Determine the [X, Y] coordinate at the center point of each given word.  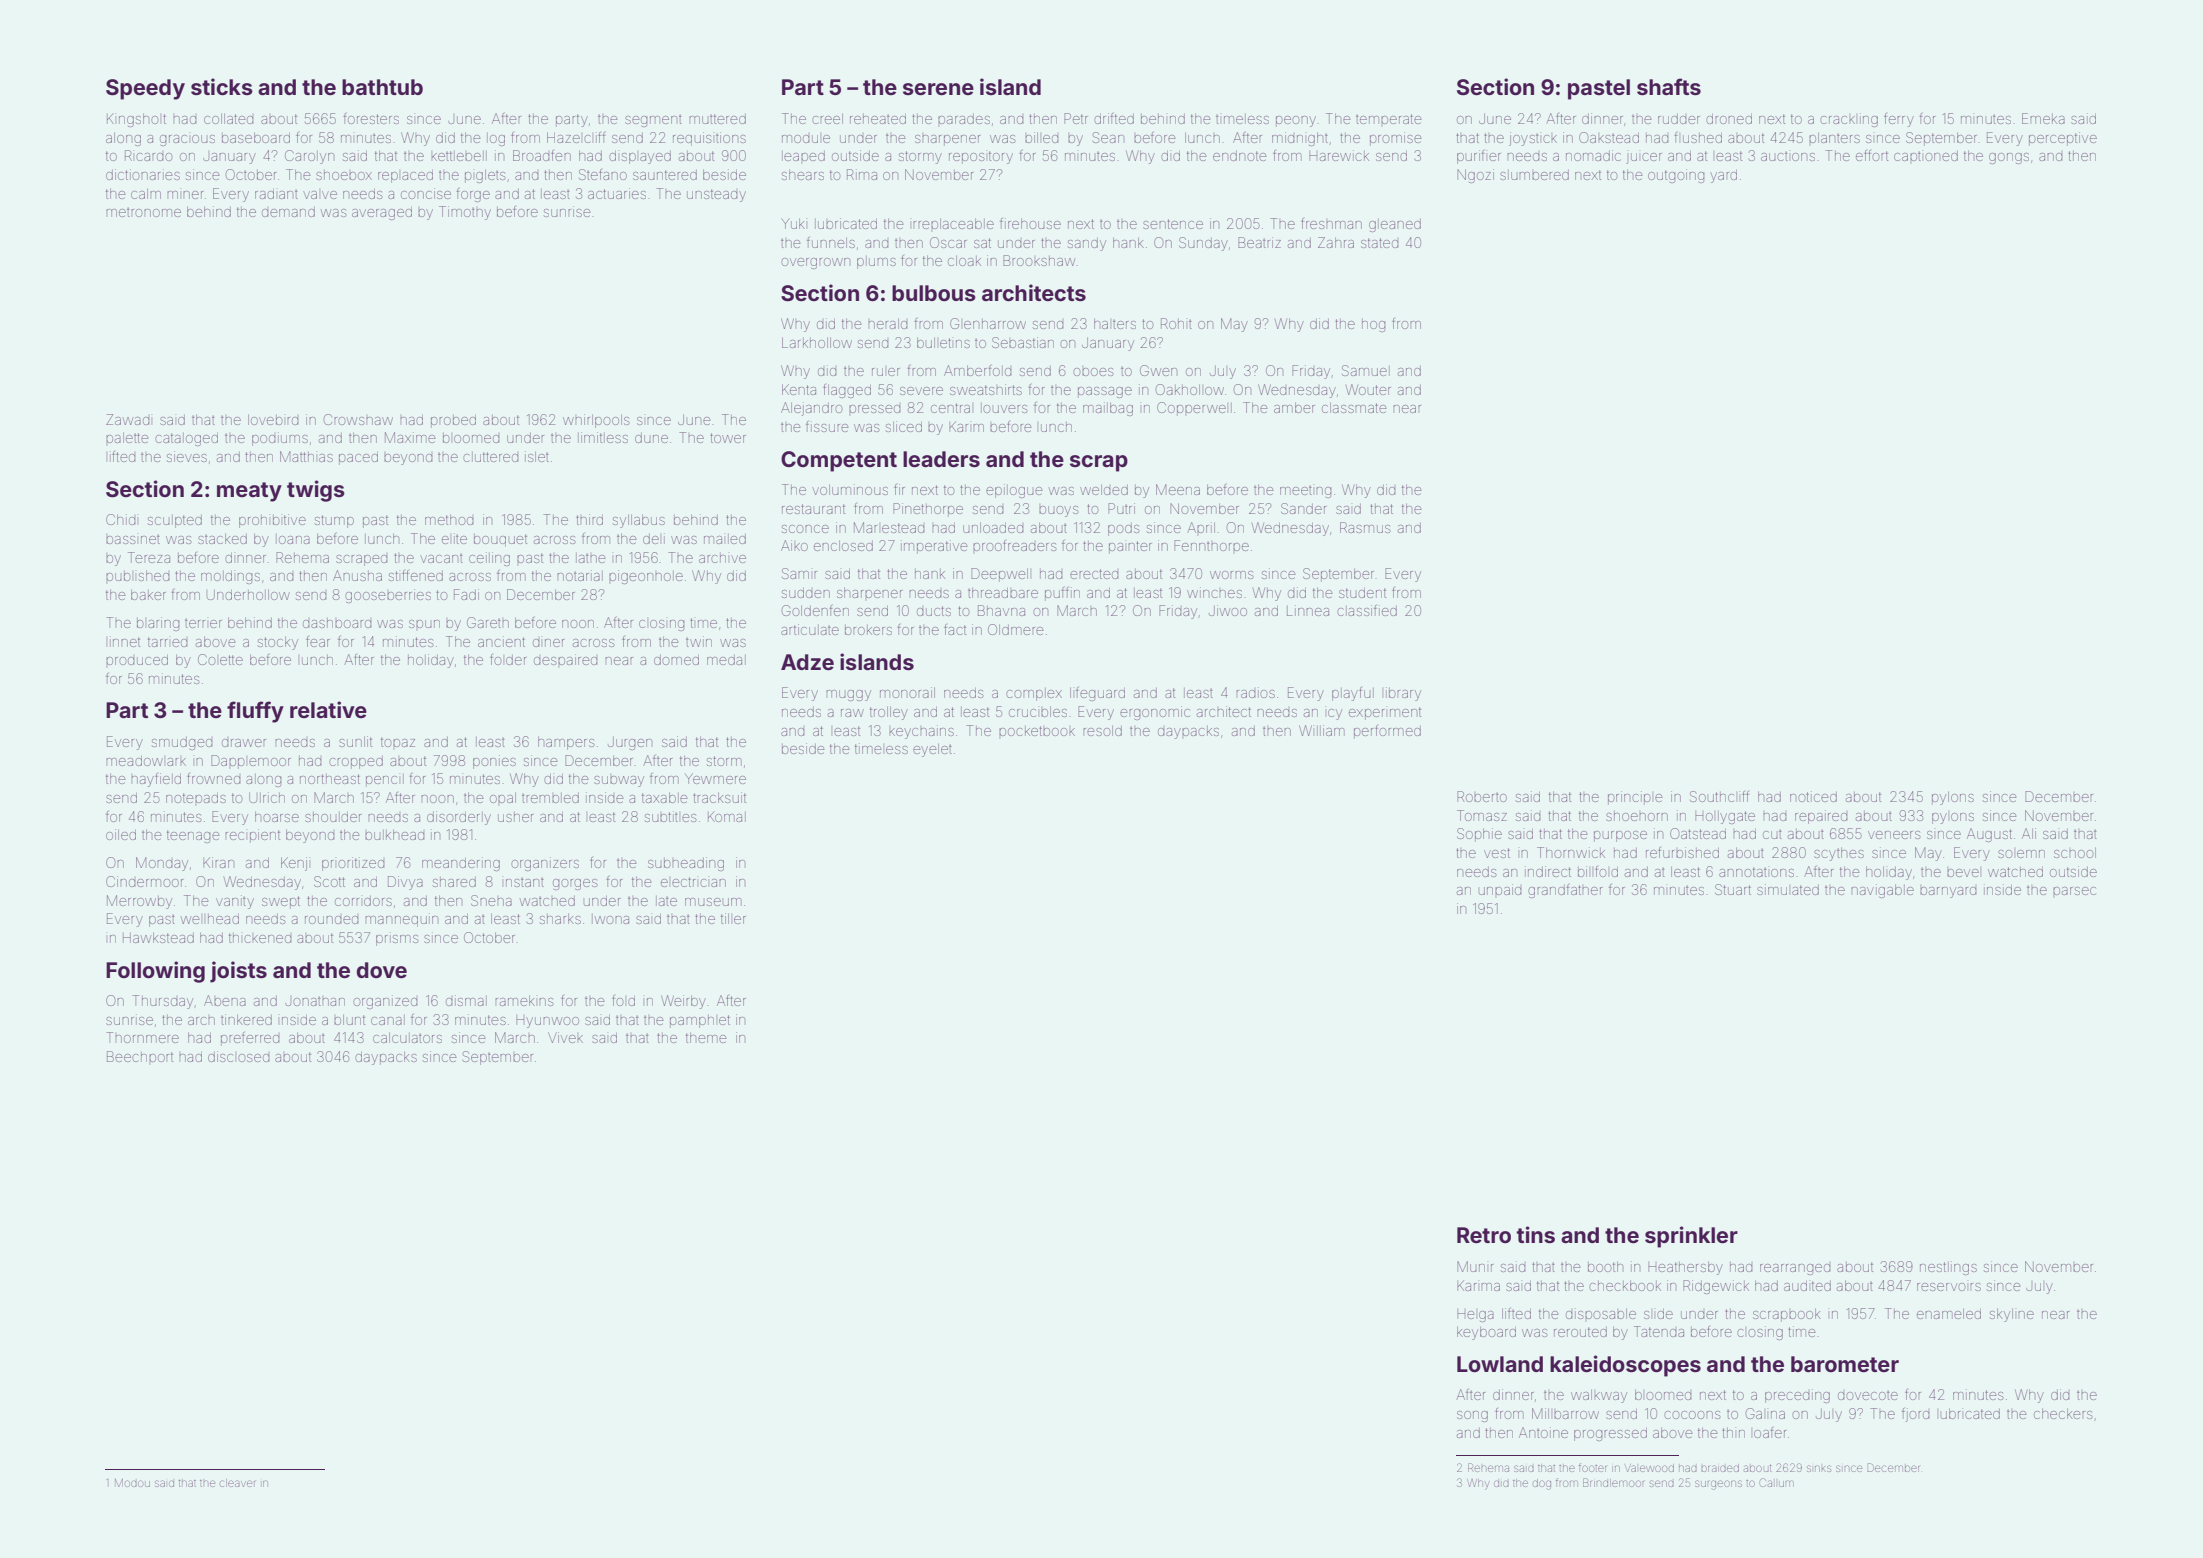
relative [328, 709]
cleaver [237, 1483]
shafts [1669, 86]
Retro [1484, 1235]
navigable [1882, 891]
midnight [1300, 139]
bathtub [382, 87]
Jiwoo [1228, 610]
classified [1367, 610]
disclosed [239, 1056]
